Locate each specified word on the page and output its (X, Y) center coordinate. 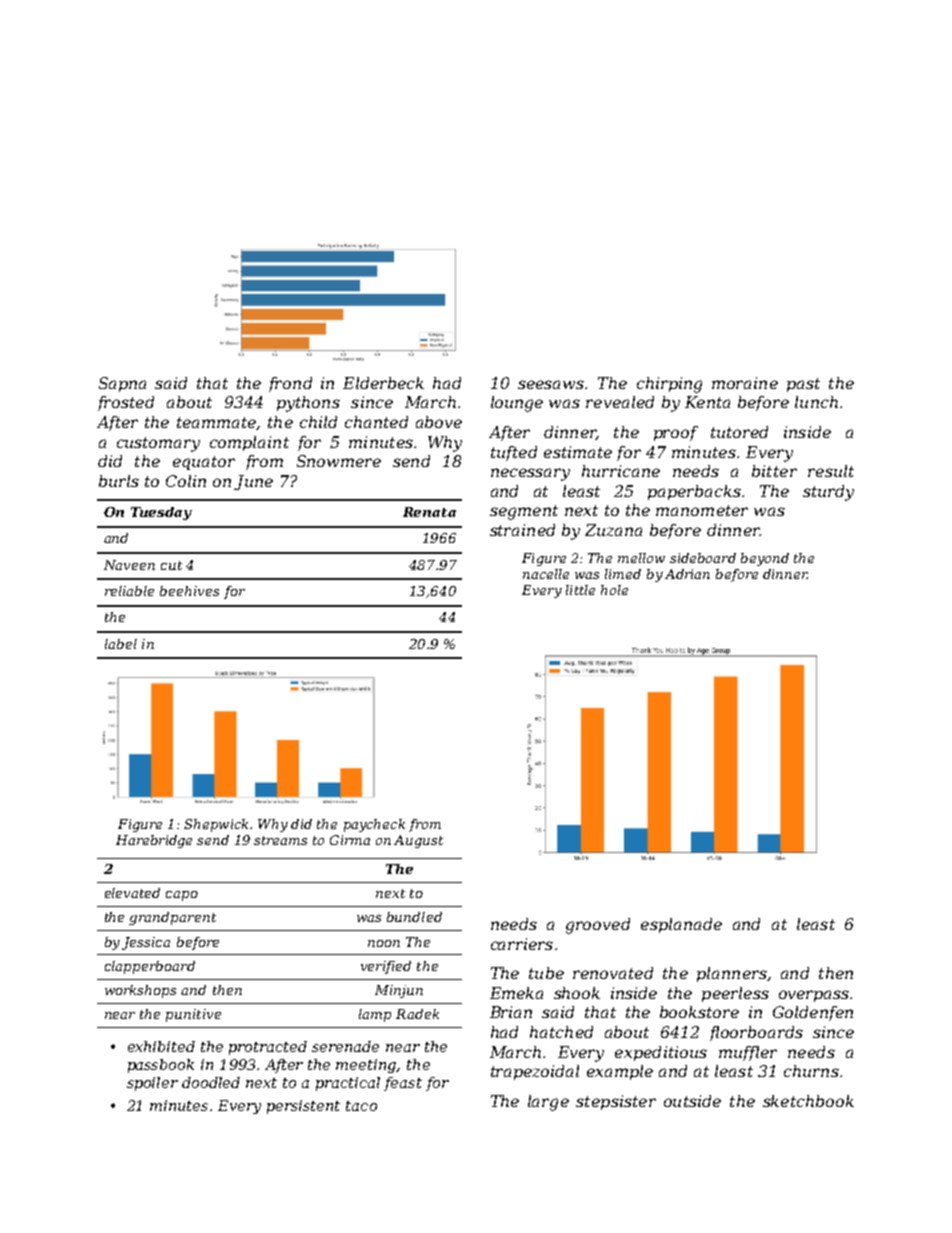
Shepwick (216, 825)
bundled (414, 917)
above (439, 422)
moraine (745, 383)
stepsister (616, 1102)
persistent (303, 1107)
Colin (186, 481)
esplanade (681, 925)
